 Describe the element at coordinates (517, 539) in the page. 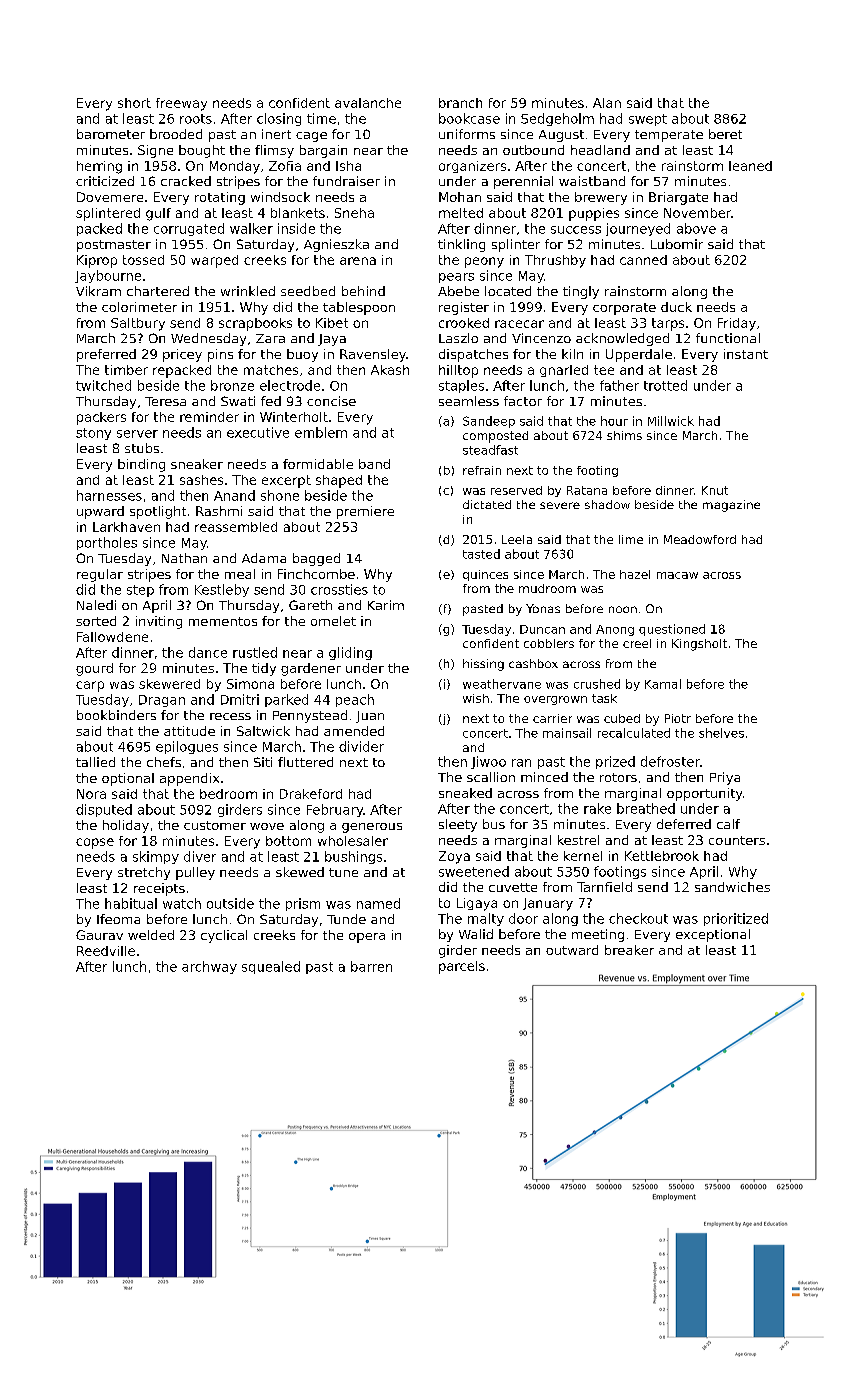

I see `Leela` at that location.
